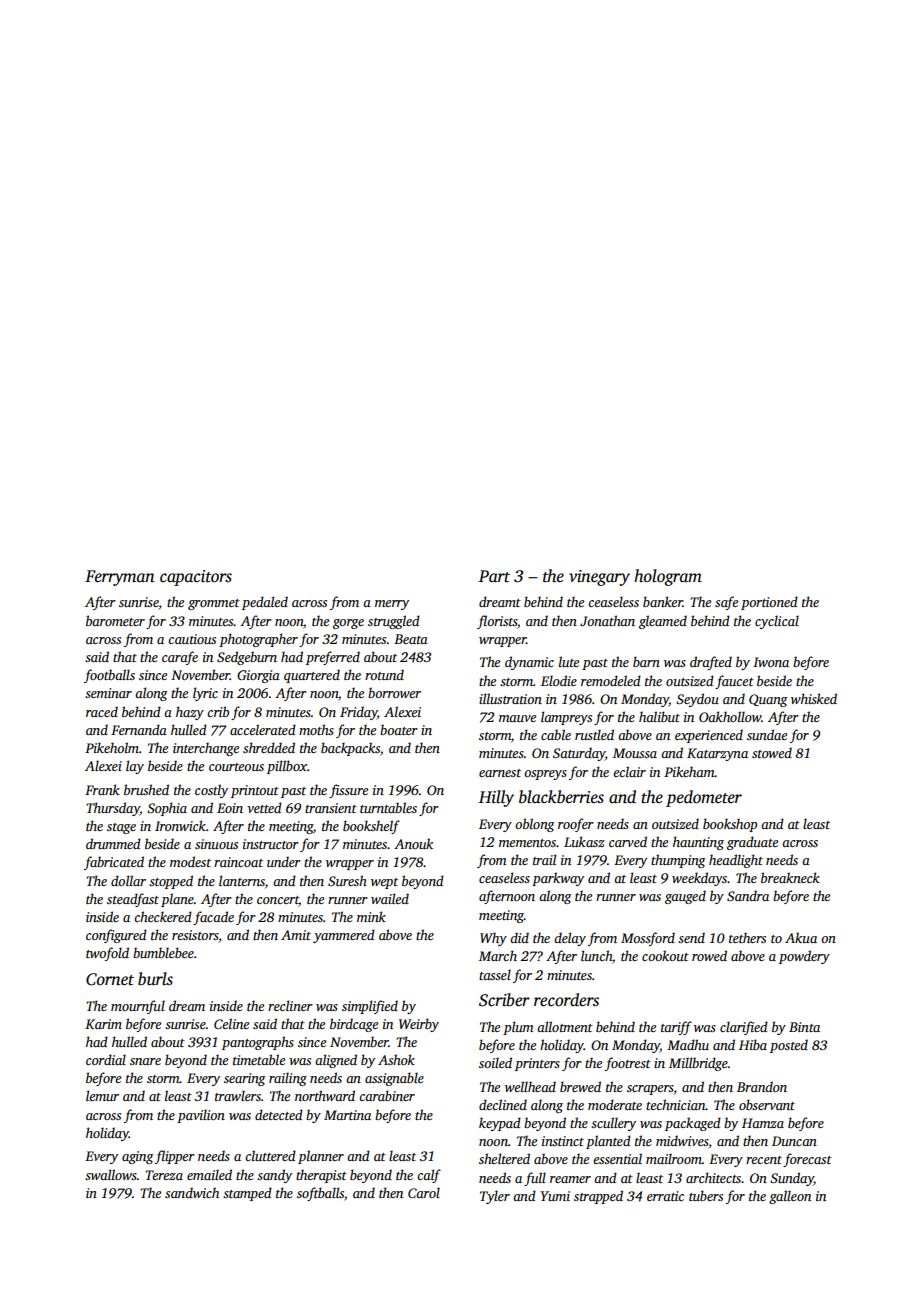 The width and height of the page is (924, 1308). Describe the element at coordinates (155, 979) in the page. I see `burls` at that location.
